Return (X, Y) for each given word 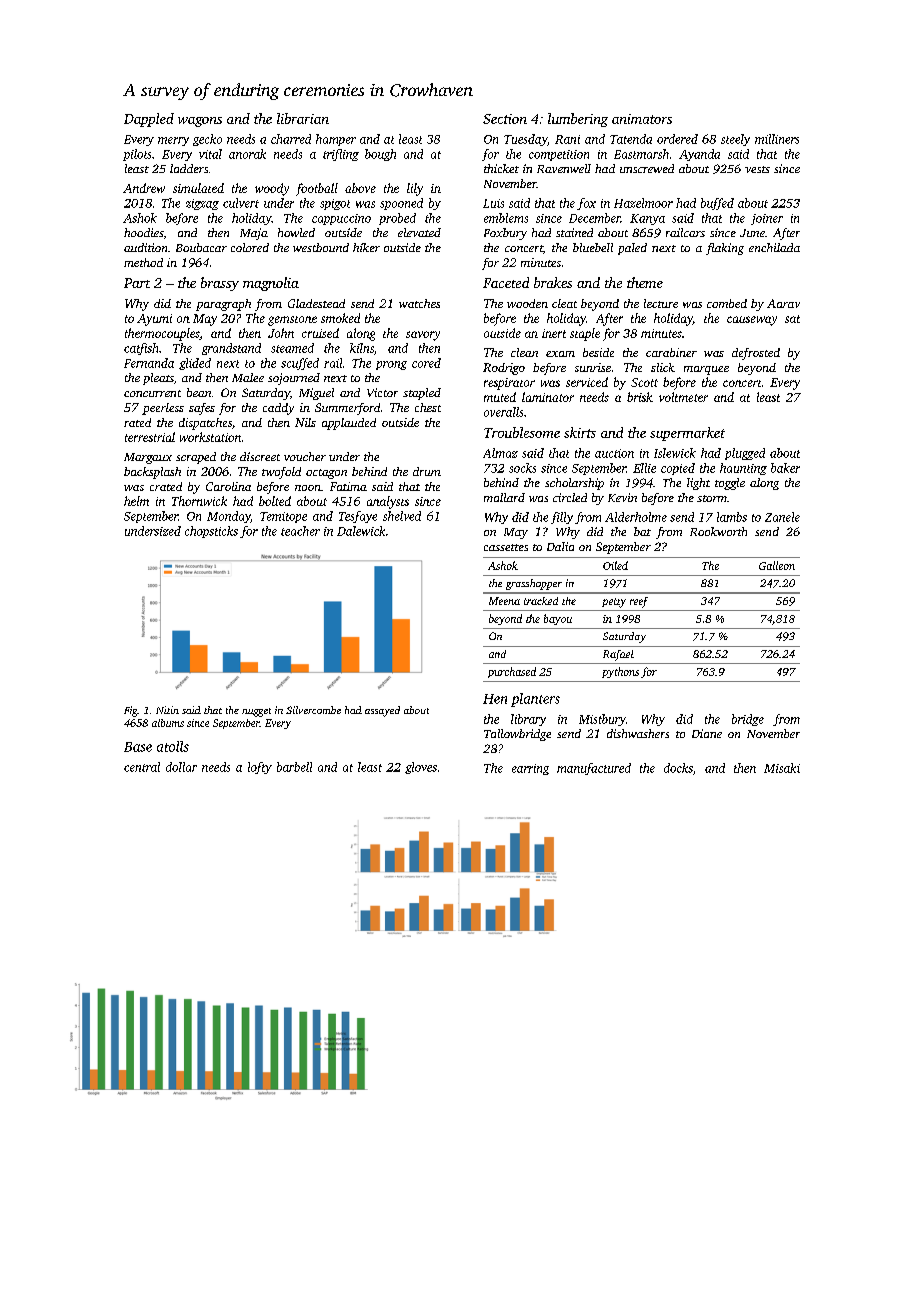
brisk (640, 397)
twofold (281, 473)
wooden (527, 303)
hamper (336, 140)
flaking (725, 249)
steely (735, 140)
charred (291, 139)
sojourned (294, 379)
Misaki (782, 768)
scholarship (574, 484)
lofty (260, 768)
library (528, 720)
